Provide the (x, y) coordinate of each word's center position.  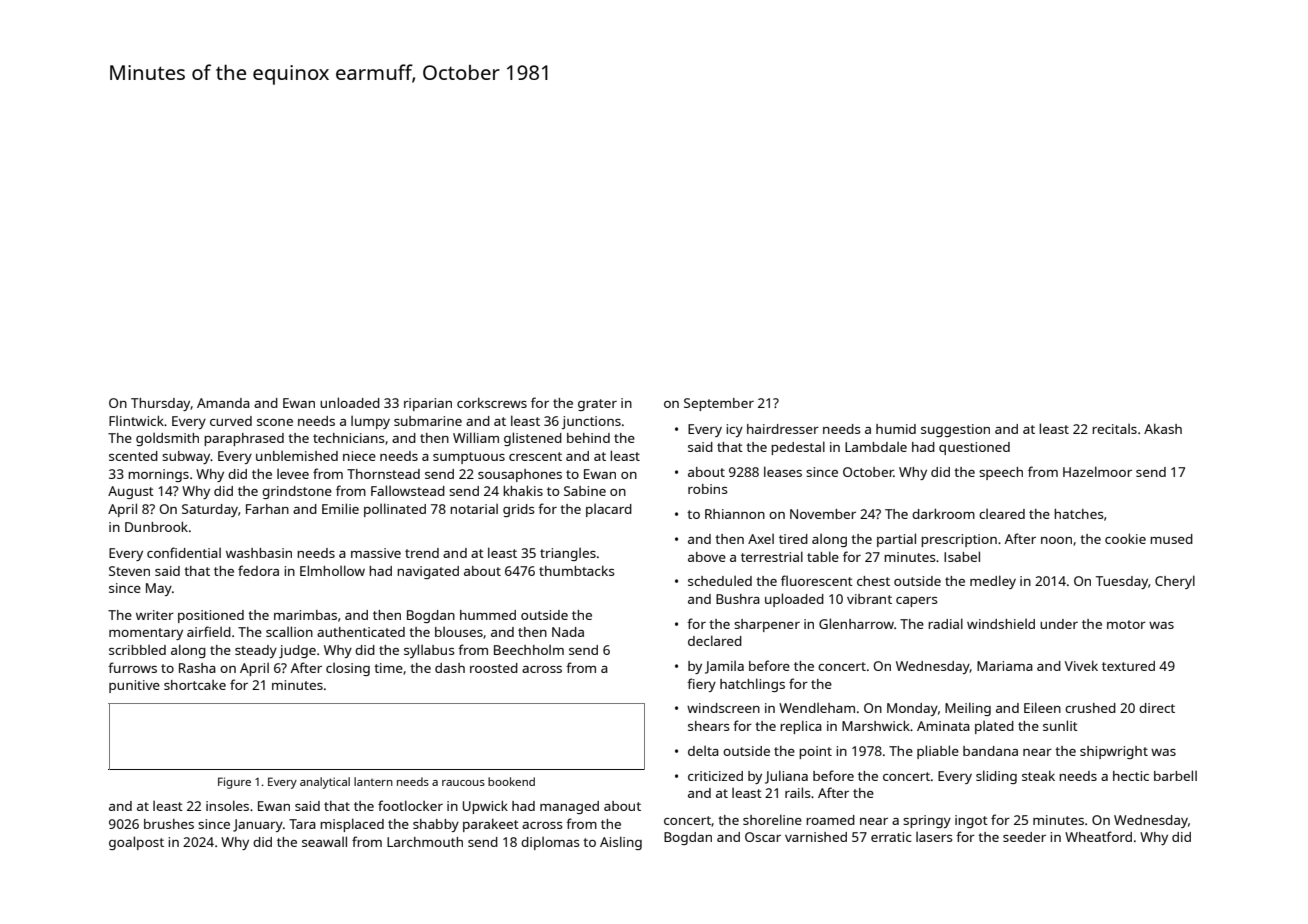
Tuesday (1122, 582)
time (388, 668)
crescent (535, 456)
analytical (325, 783)
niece (359, 456)
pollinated (395, 510)
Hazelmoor (1097, 471)
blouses (459, 632)
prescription (959, 540)
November (823, 514)
